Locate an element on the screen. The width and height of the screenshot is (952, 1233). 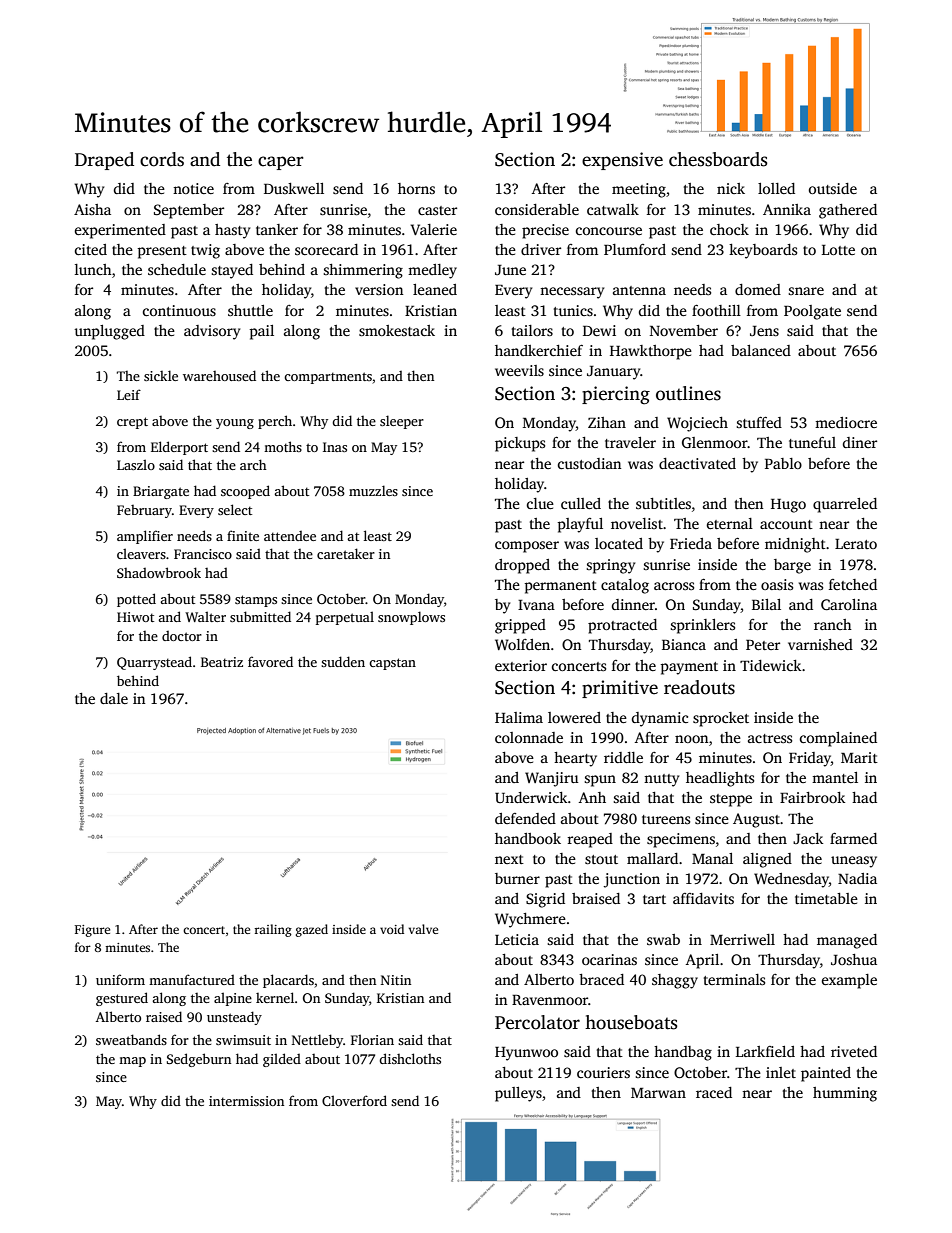
stuffed is located at coordinates (759, 422).
